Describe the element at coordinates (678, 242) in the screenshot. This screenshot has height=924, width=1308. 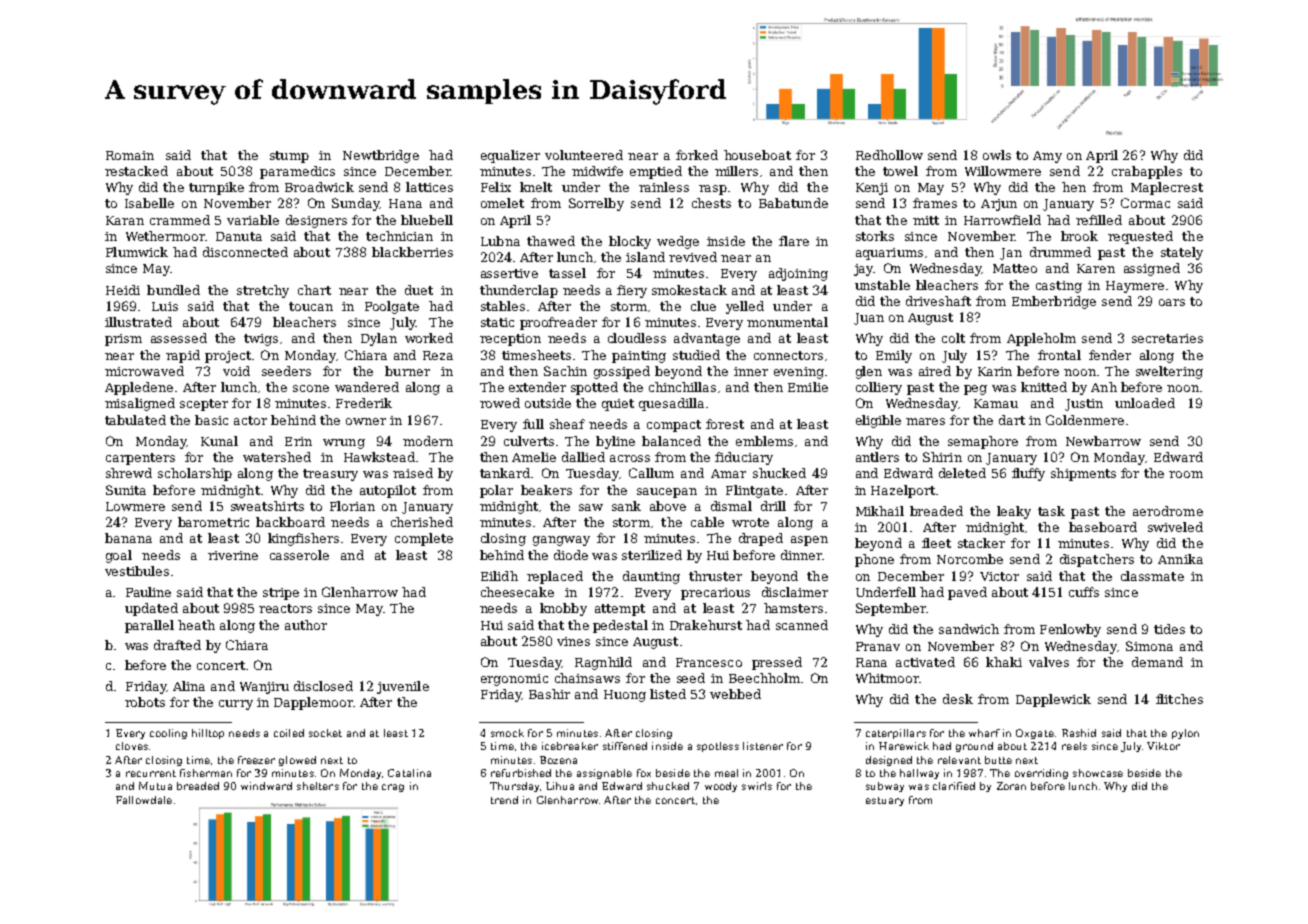
I see `wedge` at that location.
